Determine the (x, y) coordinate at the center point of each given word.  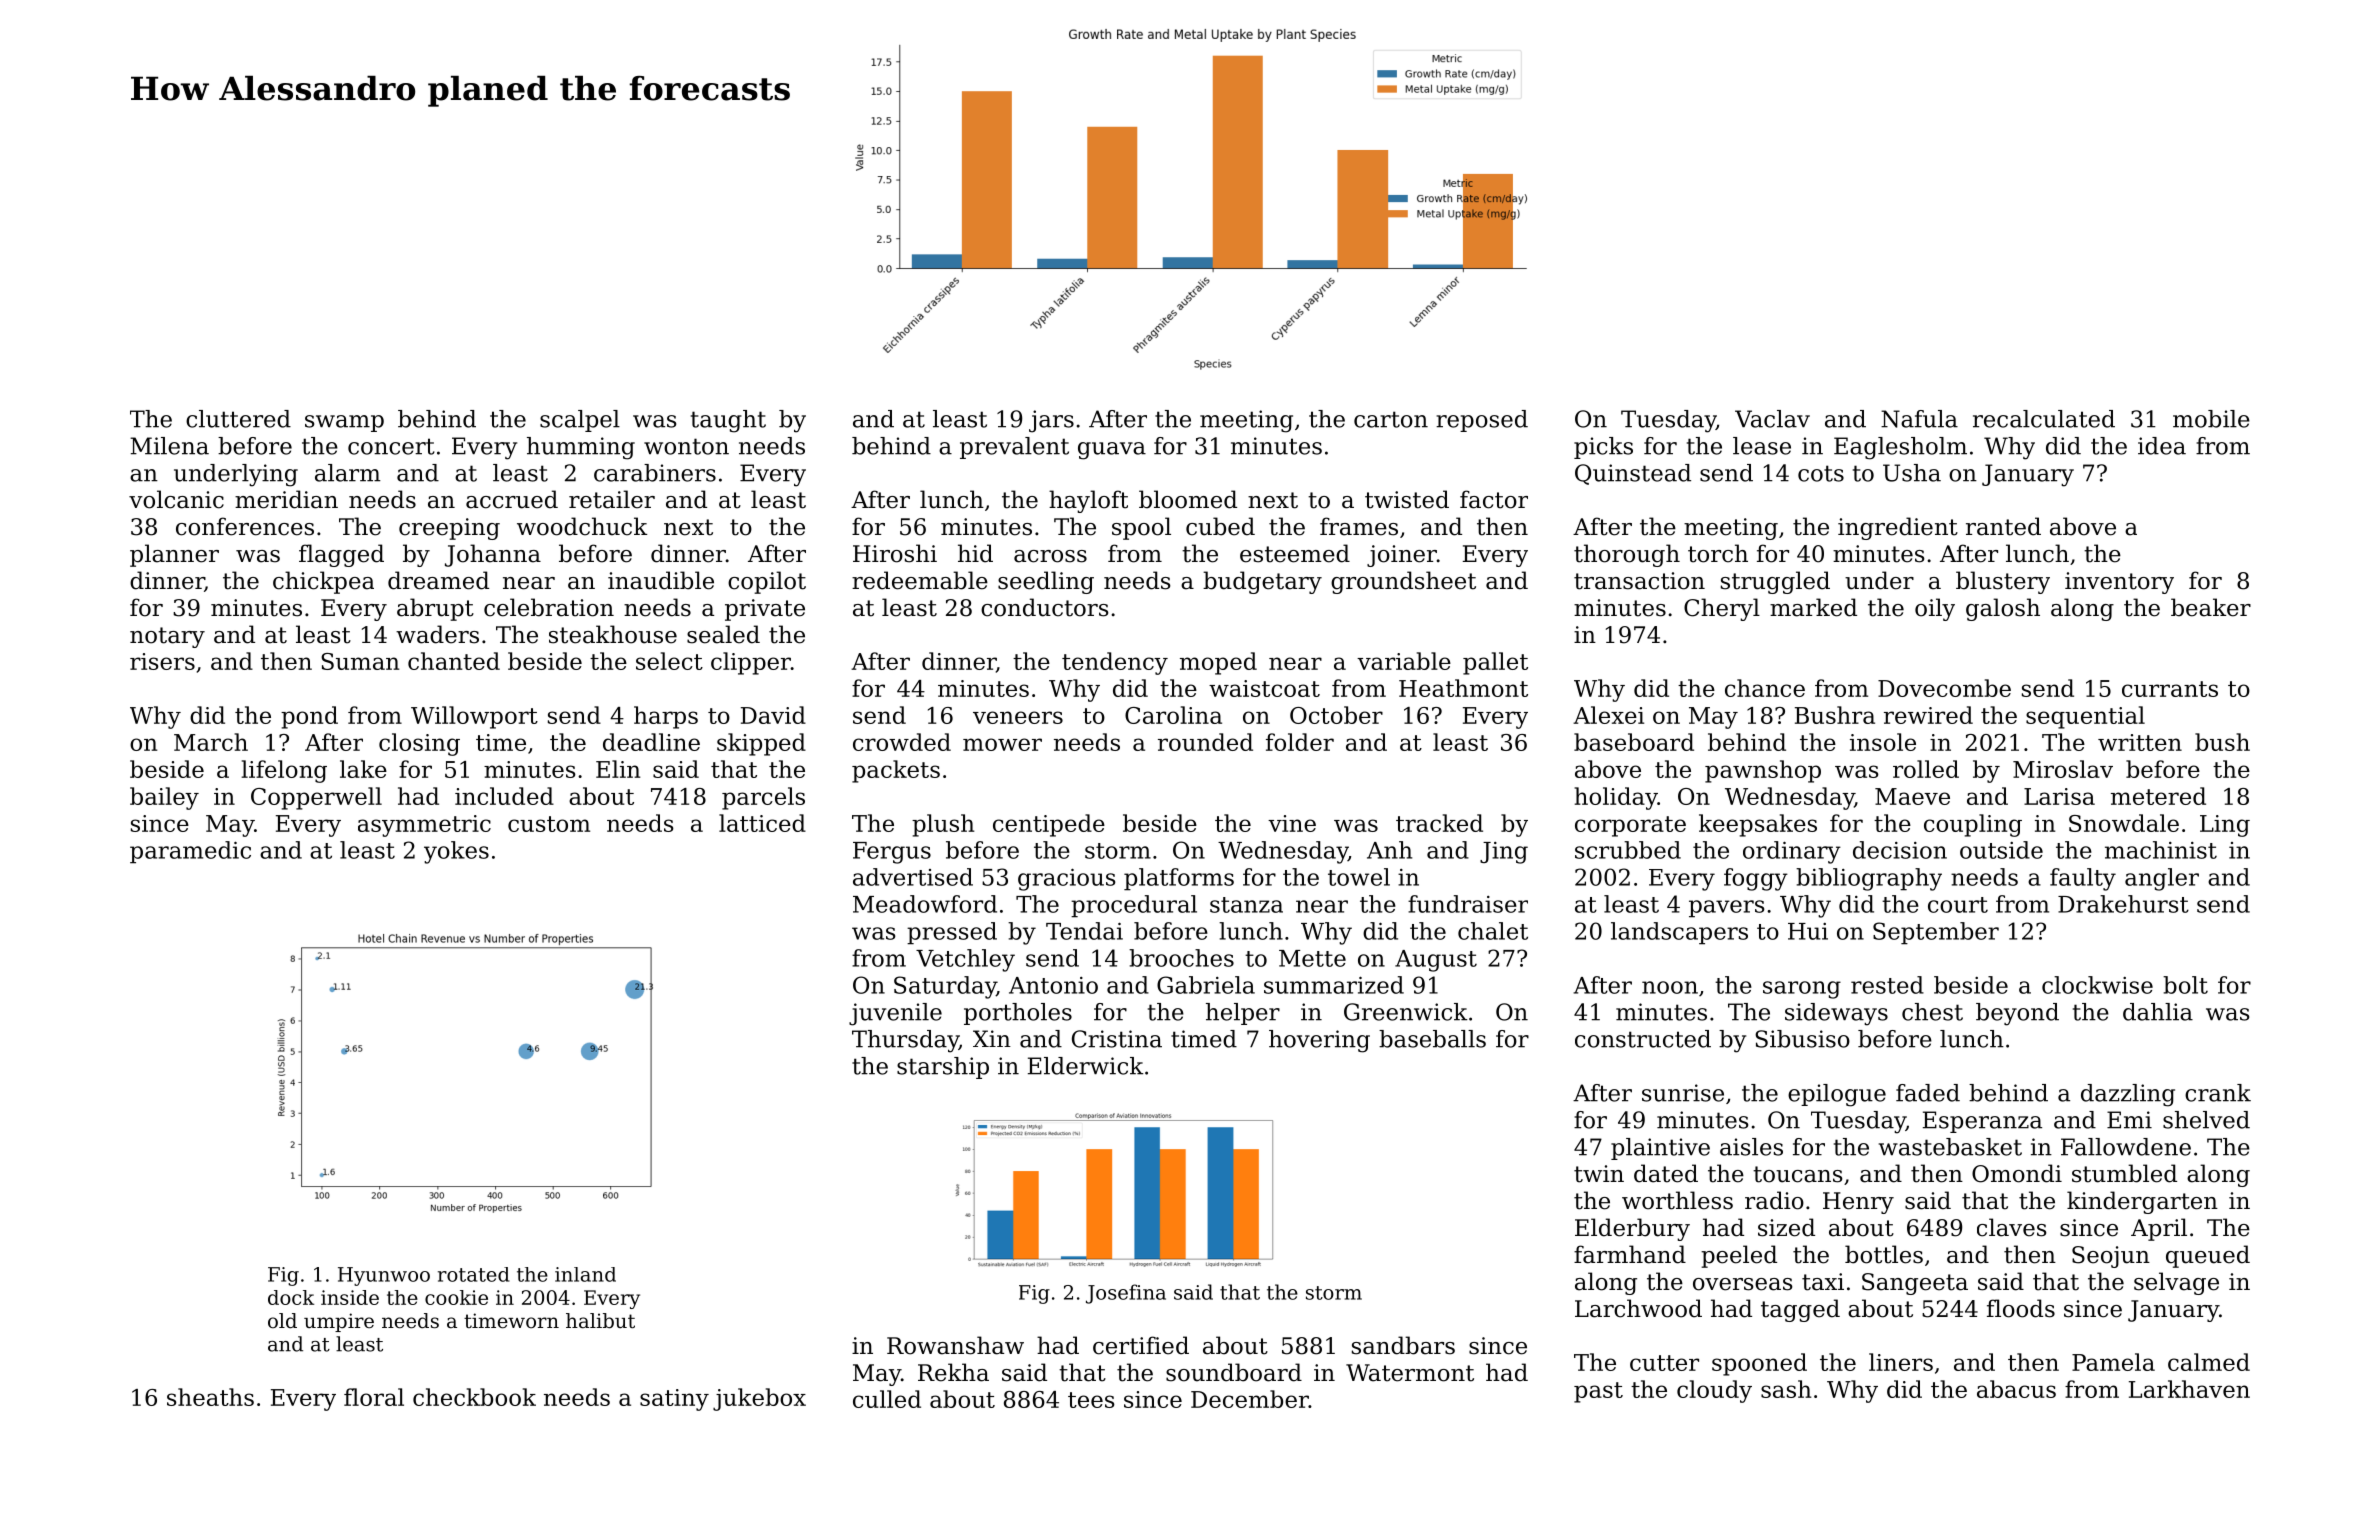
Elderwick (1085, 1066)
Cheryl (1722, 609)
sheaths (210, 1397)
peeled (1739, 1256)
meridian (286, 499)
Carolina (1173, 715)
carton (1391, 419)
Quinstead (1633, 474)
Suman (360, 661)
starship (943, 1068)
